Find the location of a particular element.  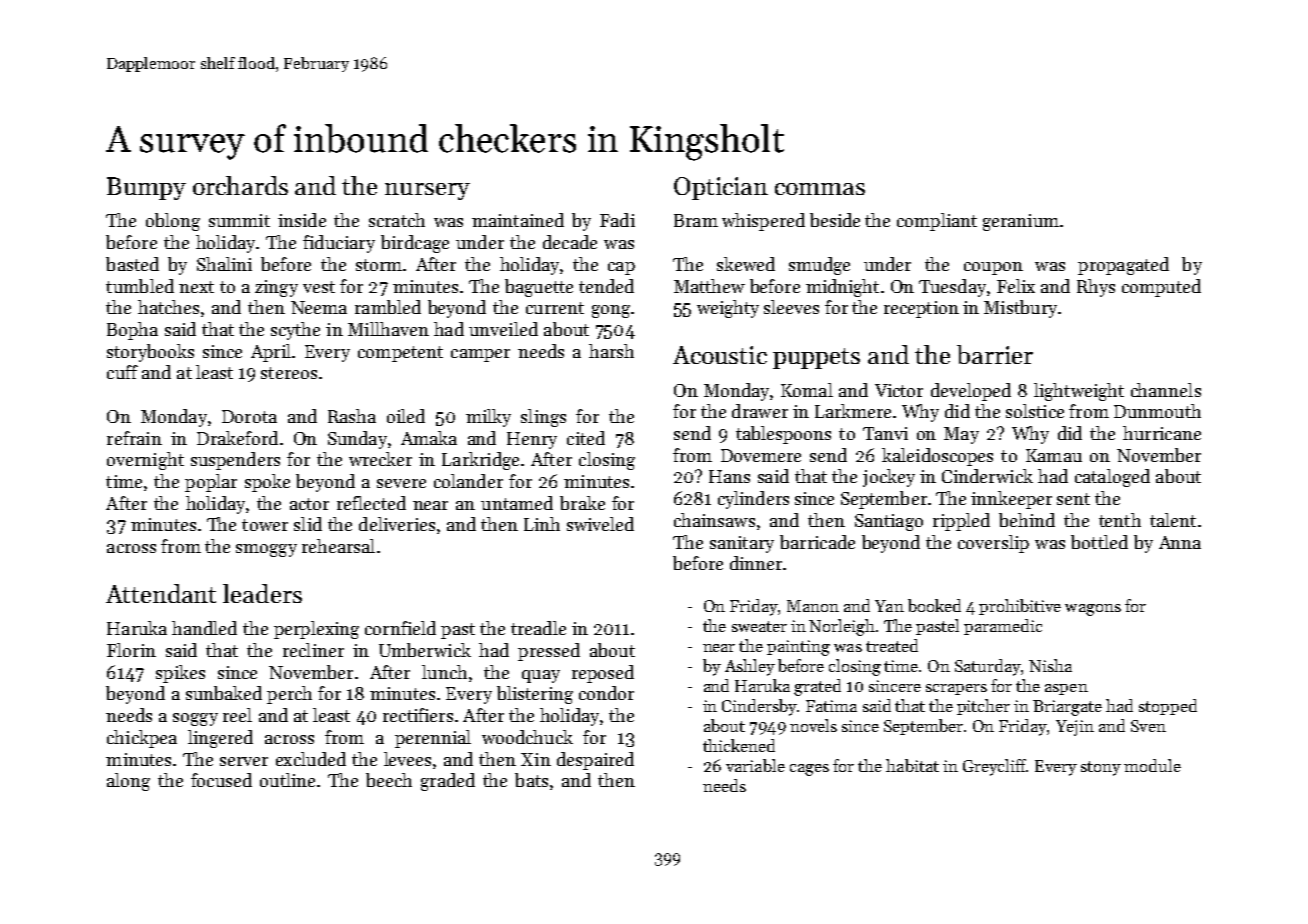

Anna is located at coordinates (1180, 542).
